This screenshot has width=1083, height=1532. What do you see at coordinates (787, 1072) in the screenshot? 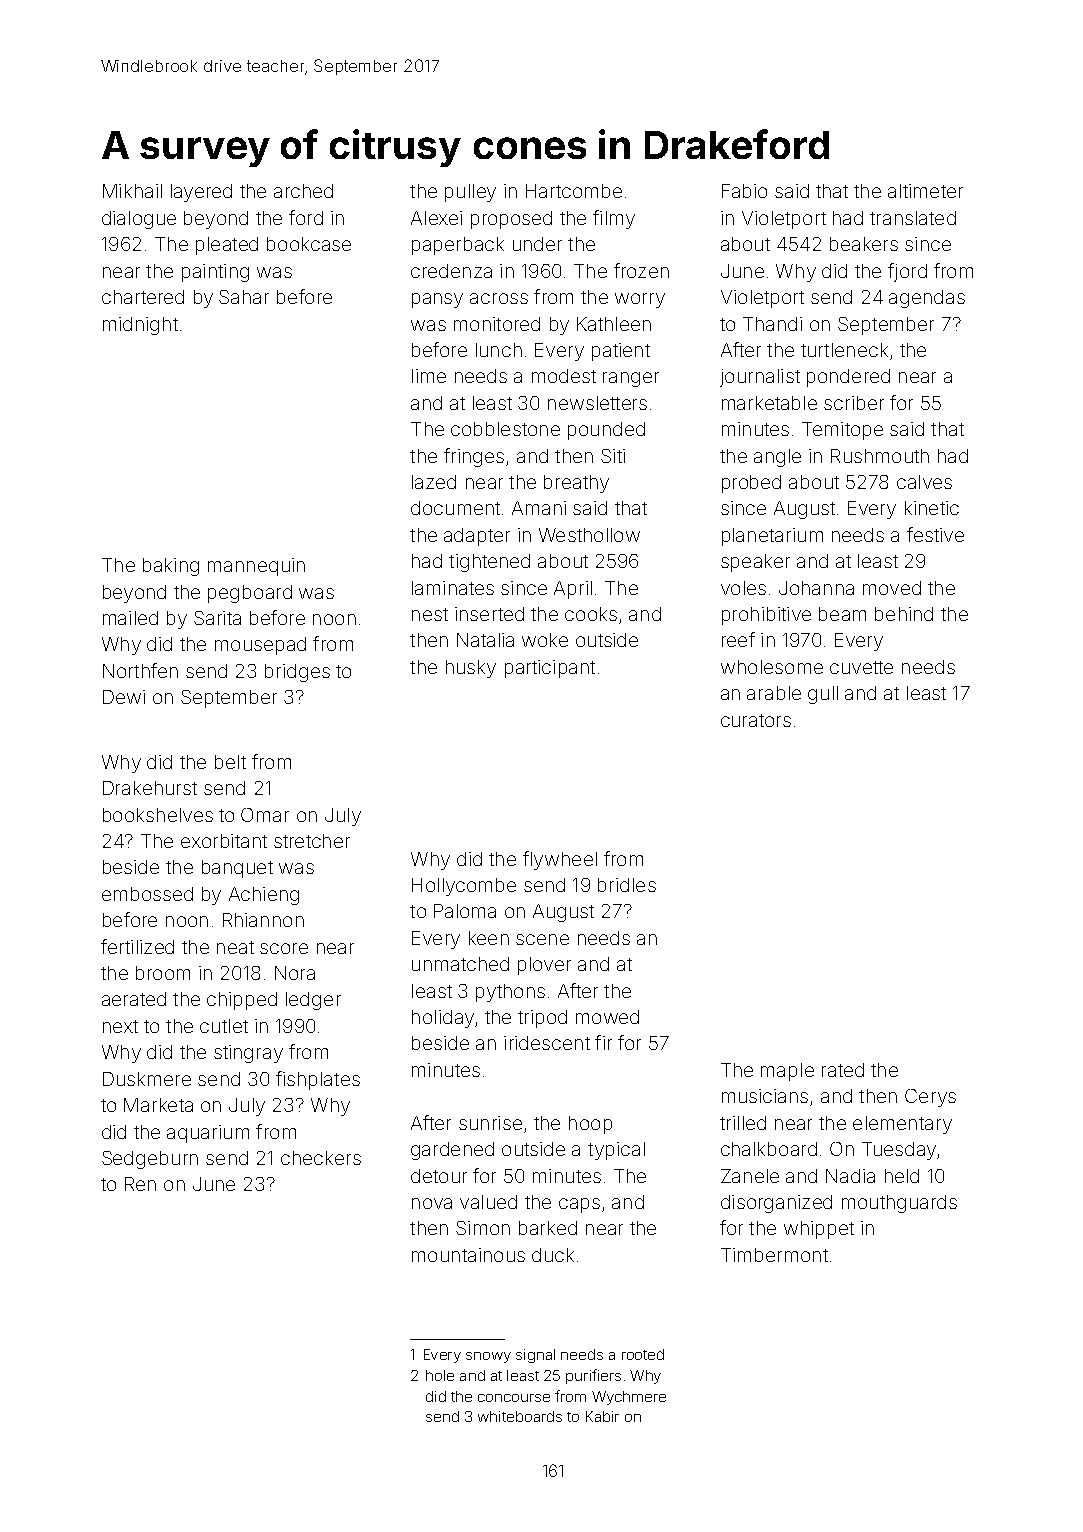
I see `maple` at bounding box center [787, 1072].
